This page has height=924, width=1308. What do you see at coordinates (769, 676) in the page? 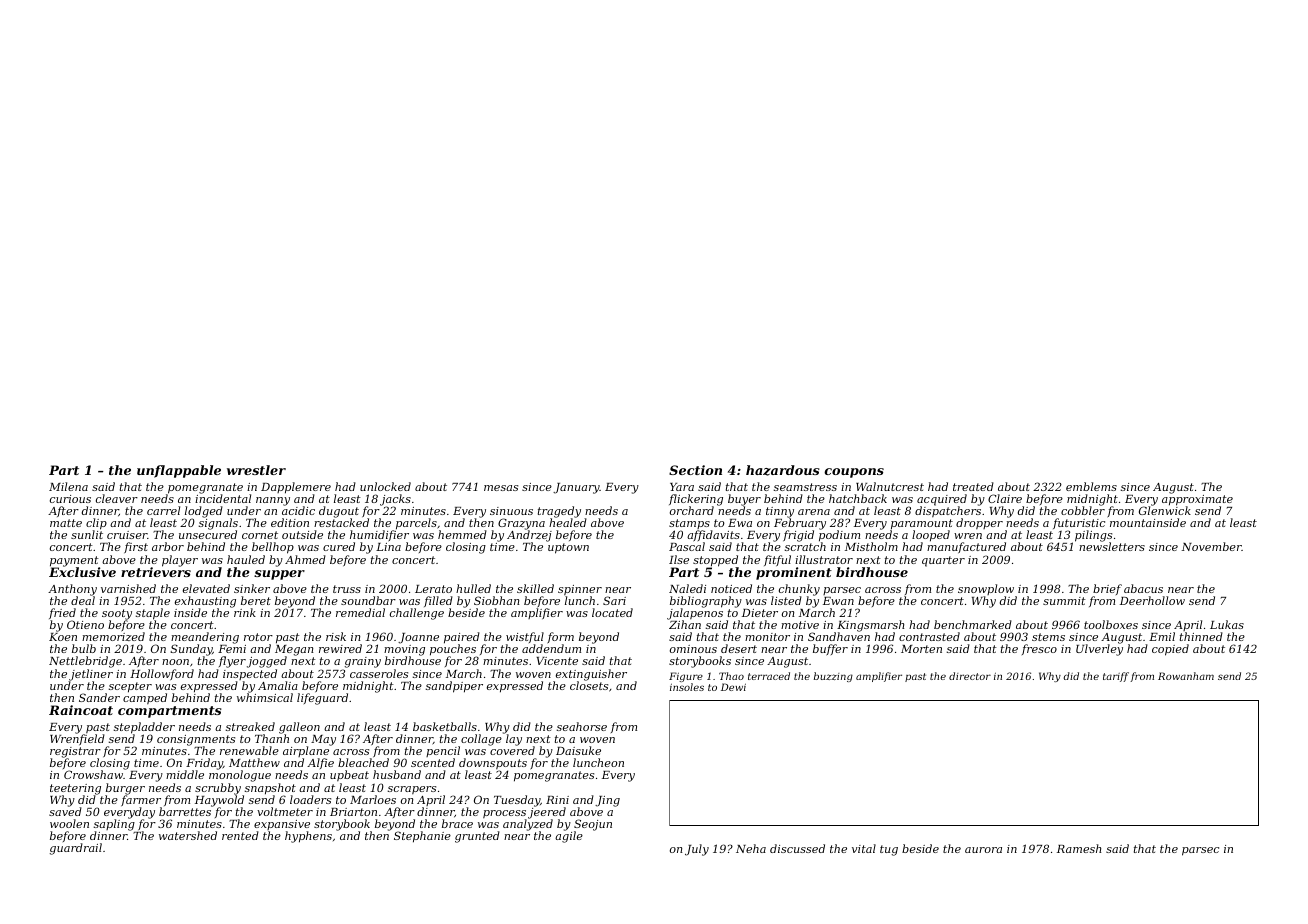
I see `terraced` at bounding box center [769, 676].
